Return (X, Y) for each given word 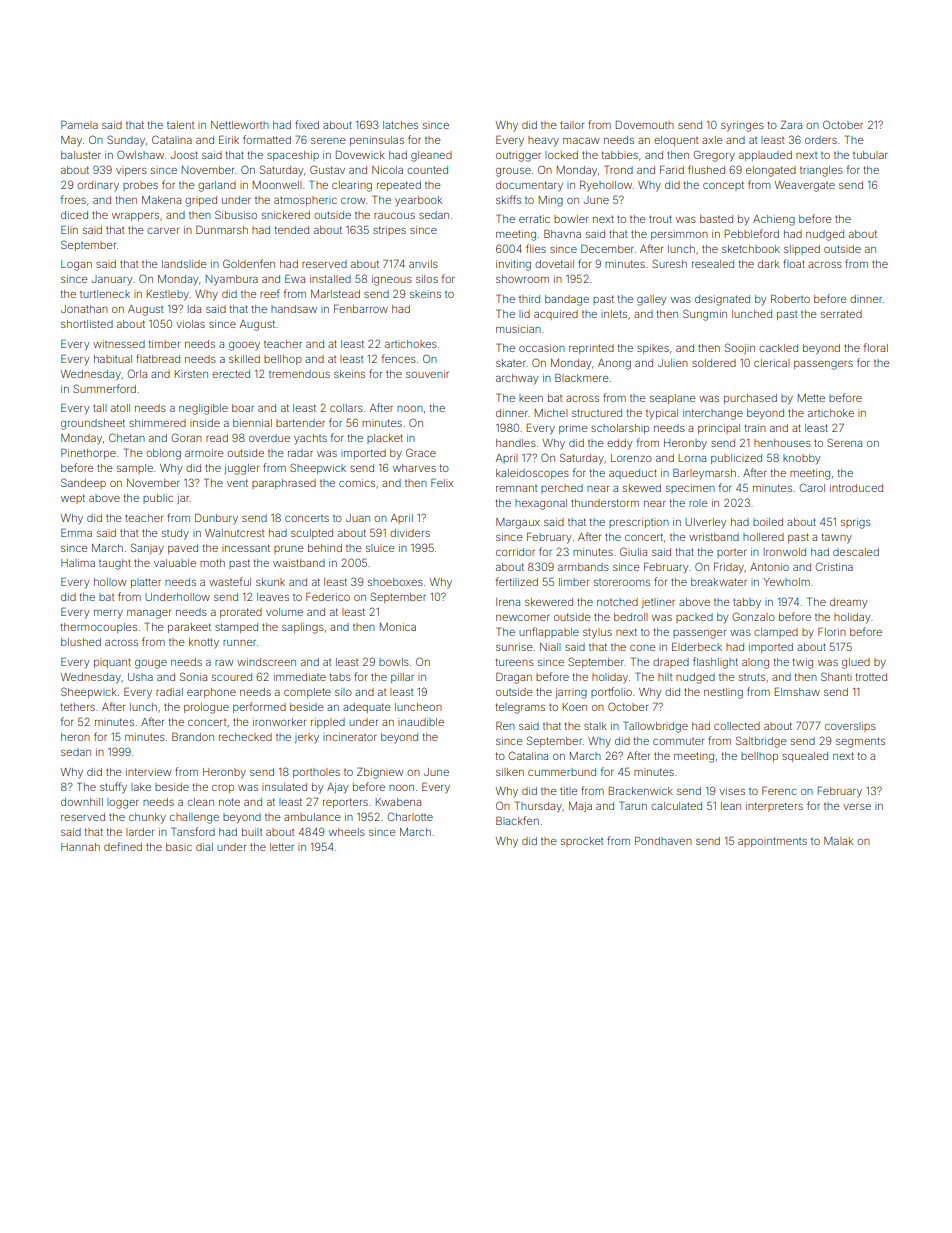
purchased (750, 399)
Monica (398, 627)
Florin (832, 631)
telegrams (520, 708)
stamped (236, 628)
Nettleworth (240, 125)
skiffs (508, 199)
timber (164, 344)
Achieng (774, 220)
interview (148, 772)
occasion (542, 348)
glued (856, 663)
